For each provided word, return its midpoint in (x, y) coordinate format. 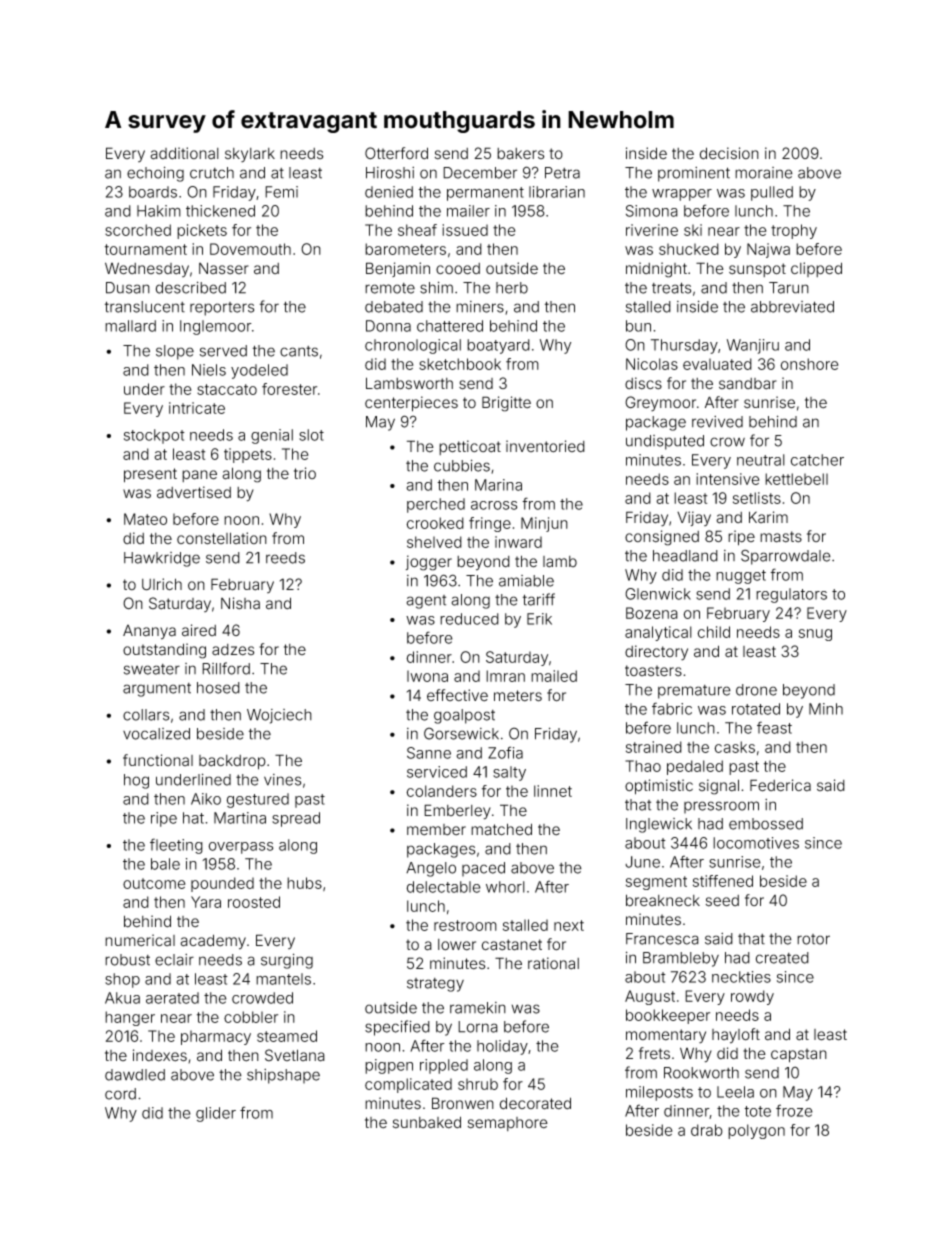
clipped (816, 269)
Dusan (128, 288)
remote (390, 288)
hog (136, 781)
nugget (741, 577)
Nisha (240, 603)
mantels (283, 979)
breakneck (663, 900)
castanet (512, 945)
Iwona (427, 676)
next (569, 925)
